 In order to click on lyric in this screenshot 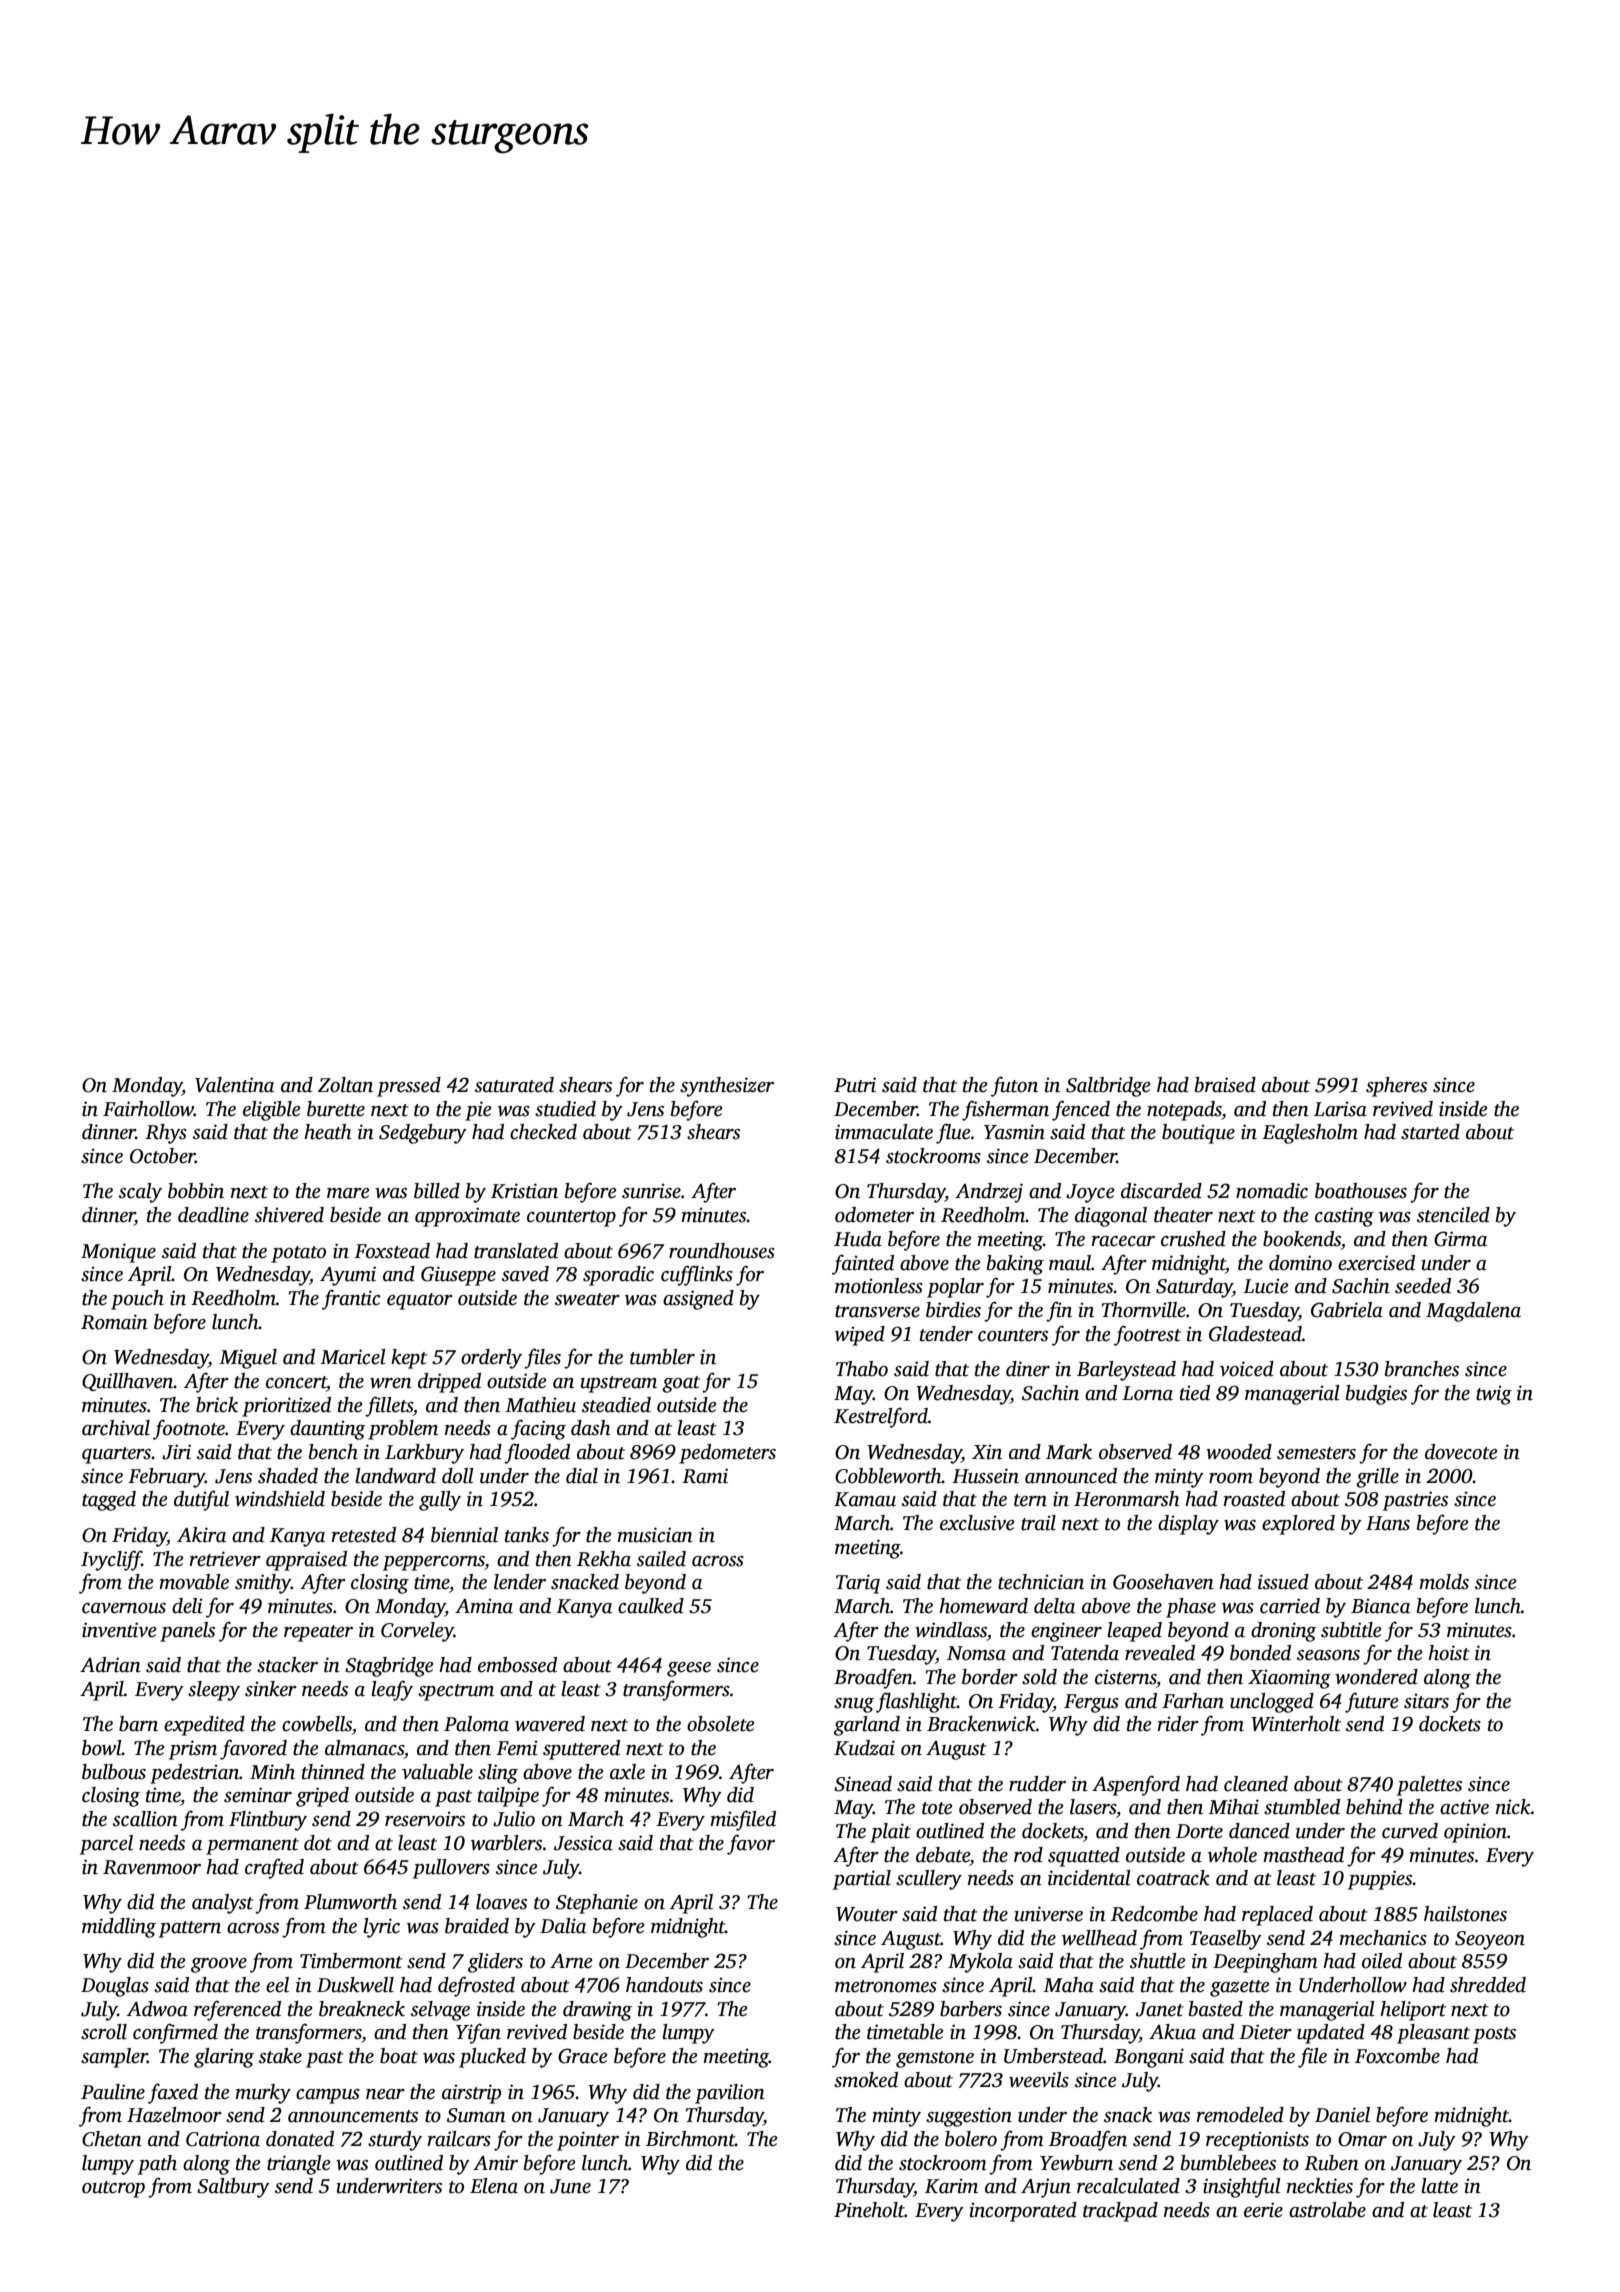, I will do `click(381, 1928)`.
